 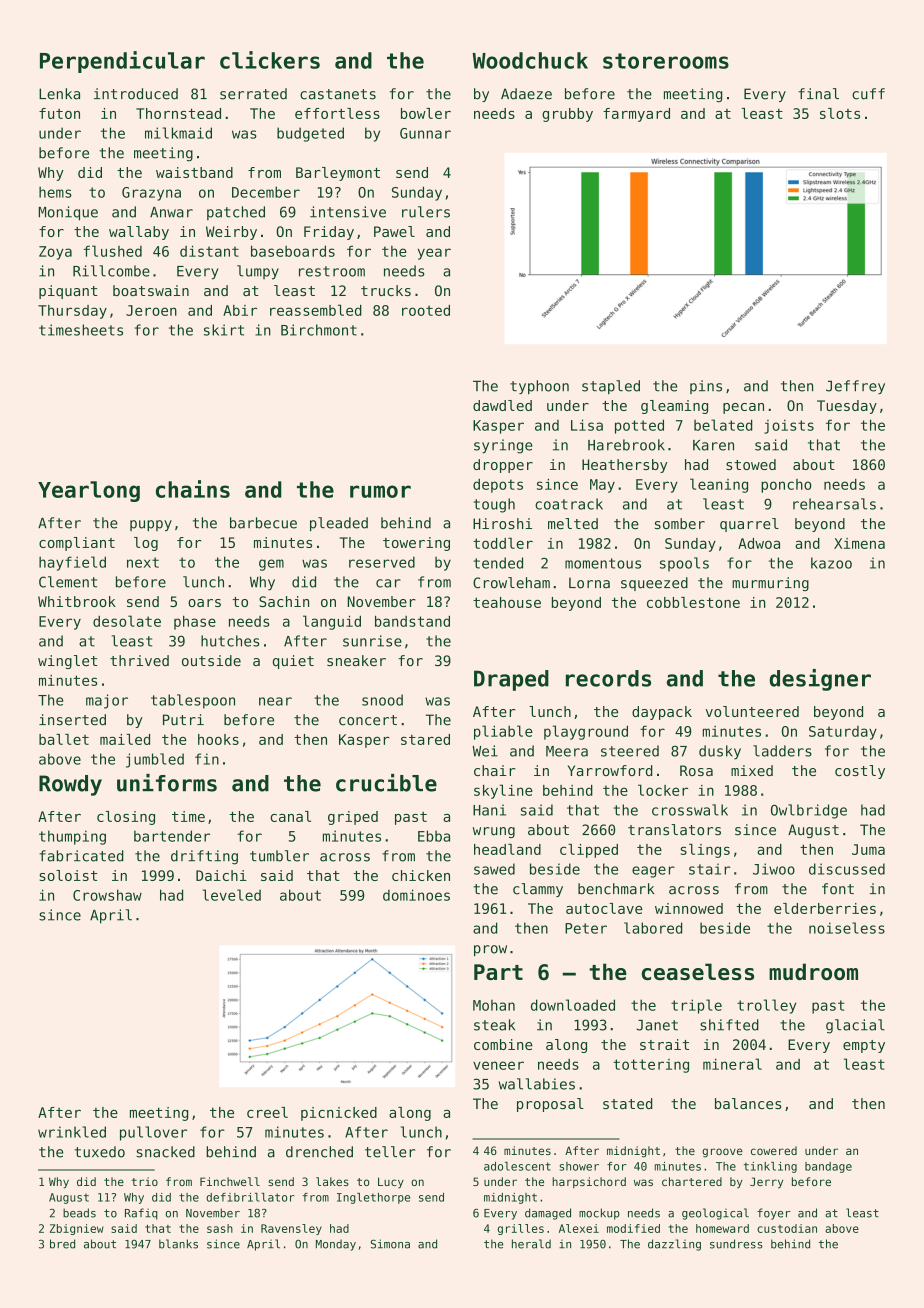 What do you see at coordinates (494, 869) in the screenshot?
I see `sawed` at bounding box center [494, 869].
